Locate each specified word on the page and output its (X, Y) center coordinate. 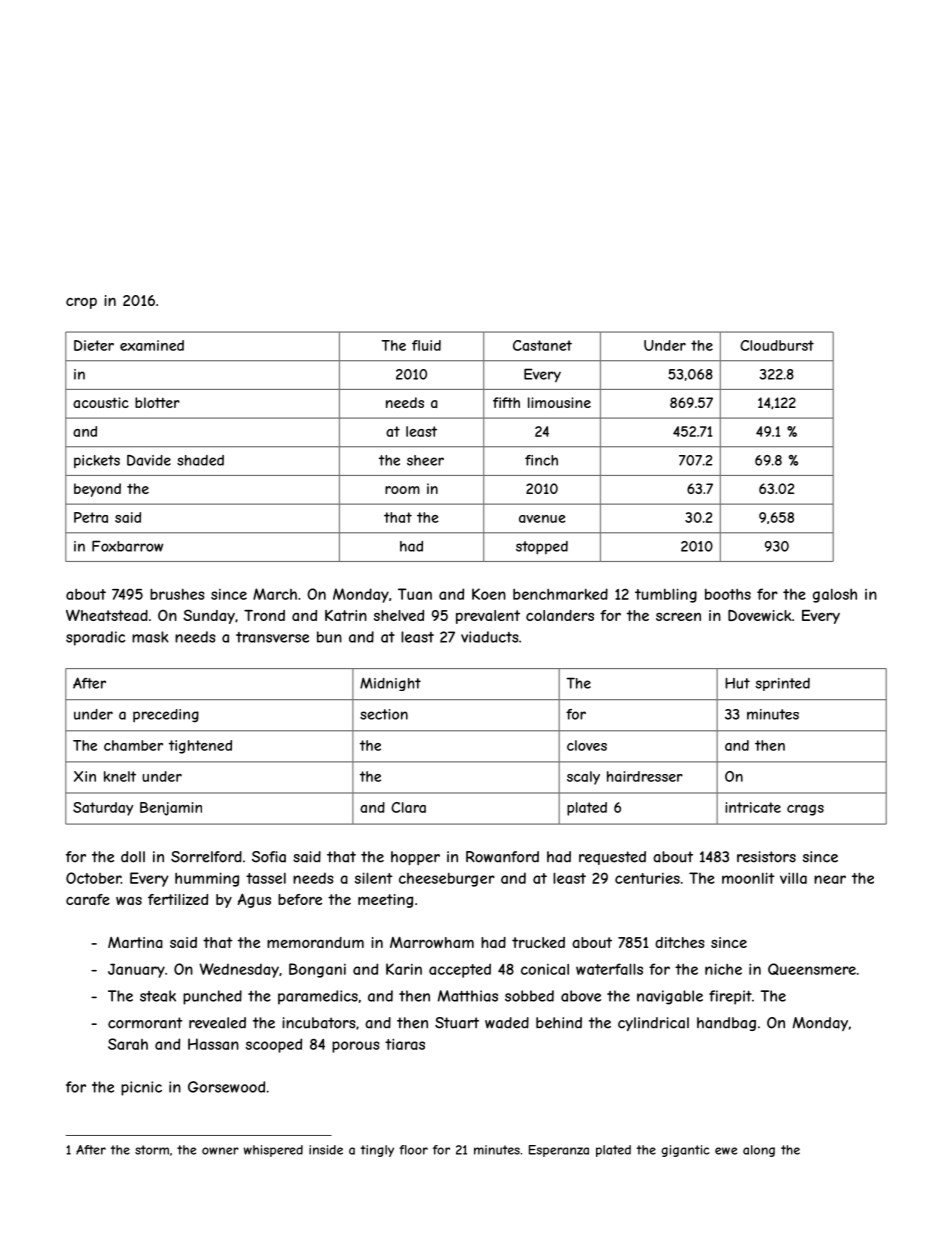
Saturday (103, 809)
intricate (753, 807)
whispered (273, 1151)
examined (152, 345)
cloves (587, 745)
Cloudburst (777, 345)
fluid (426, 345)
